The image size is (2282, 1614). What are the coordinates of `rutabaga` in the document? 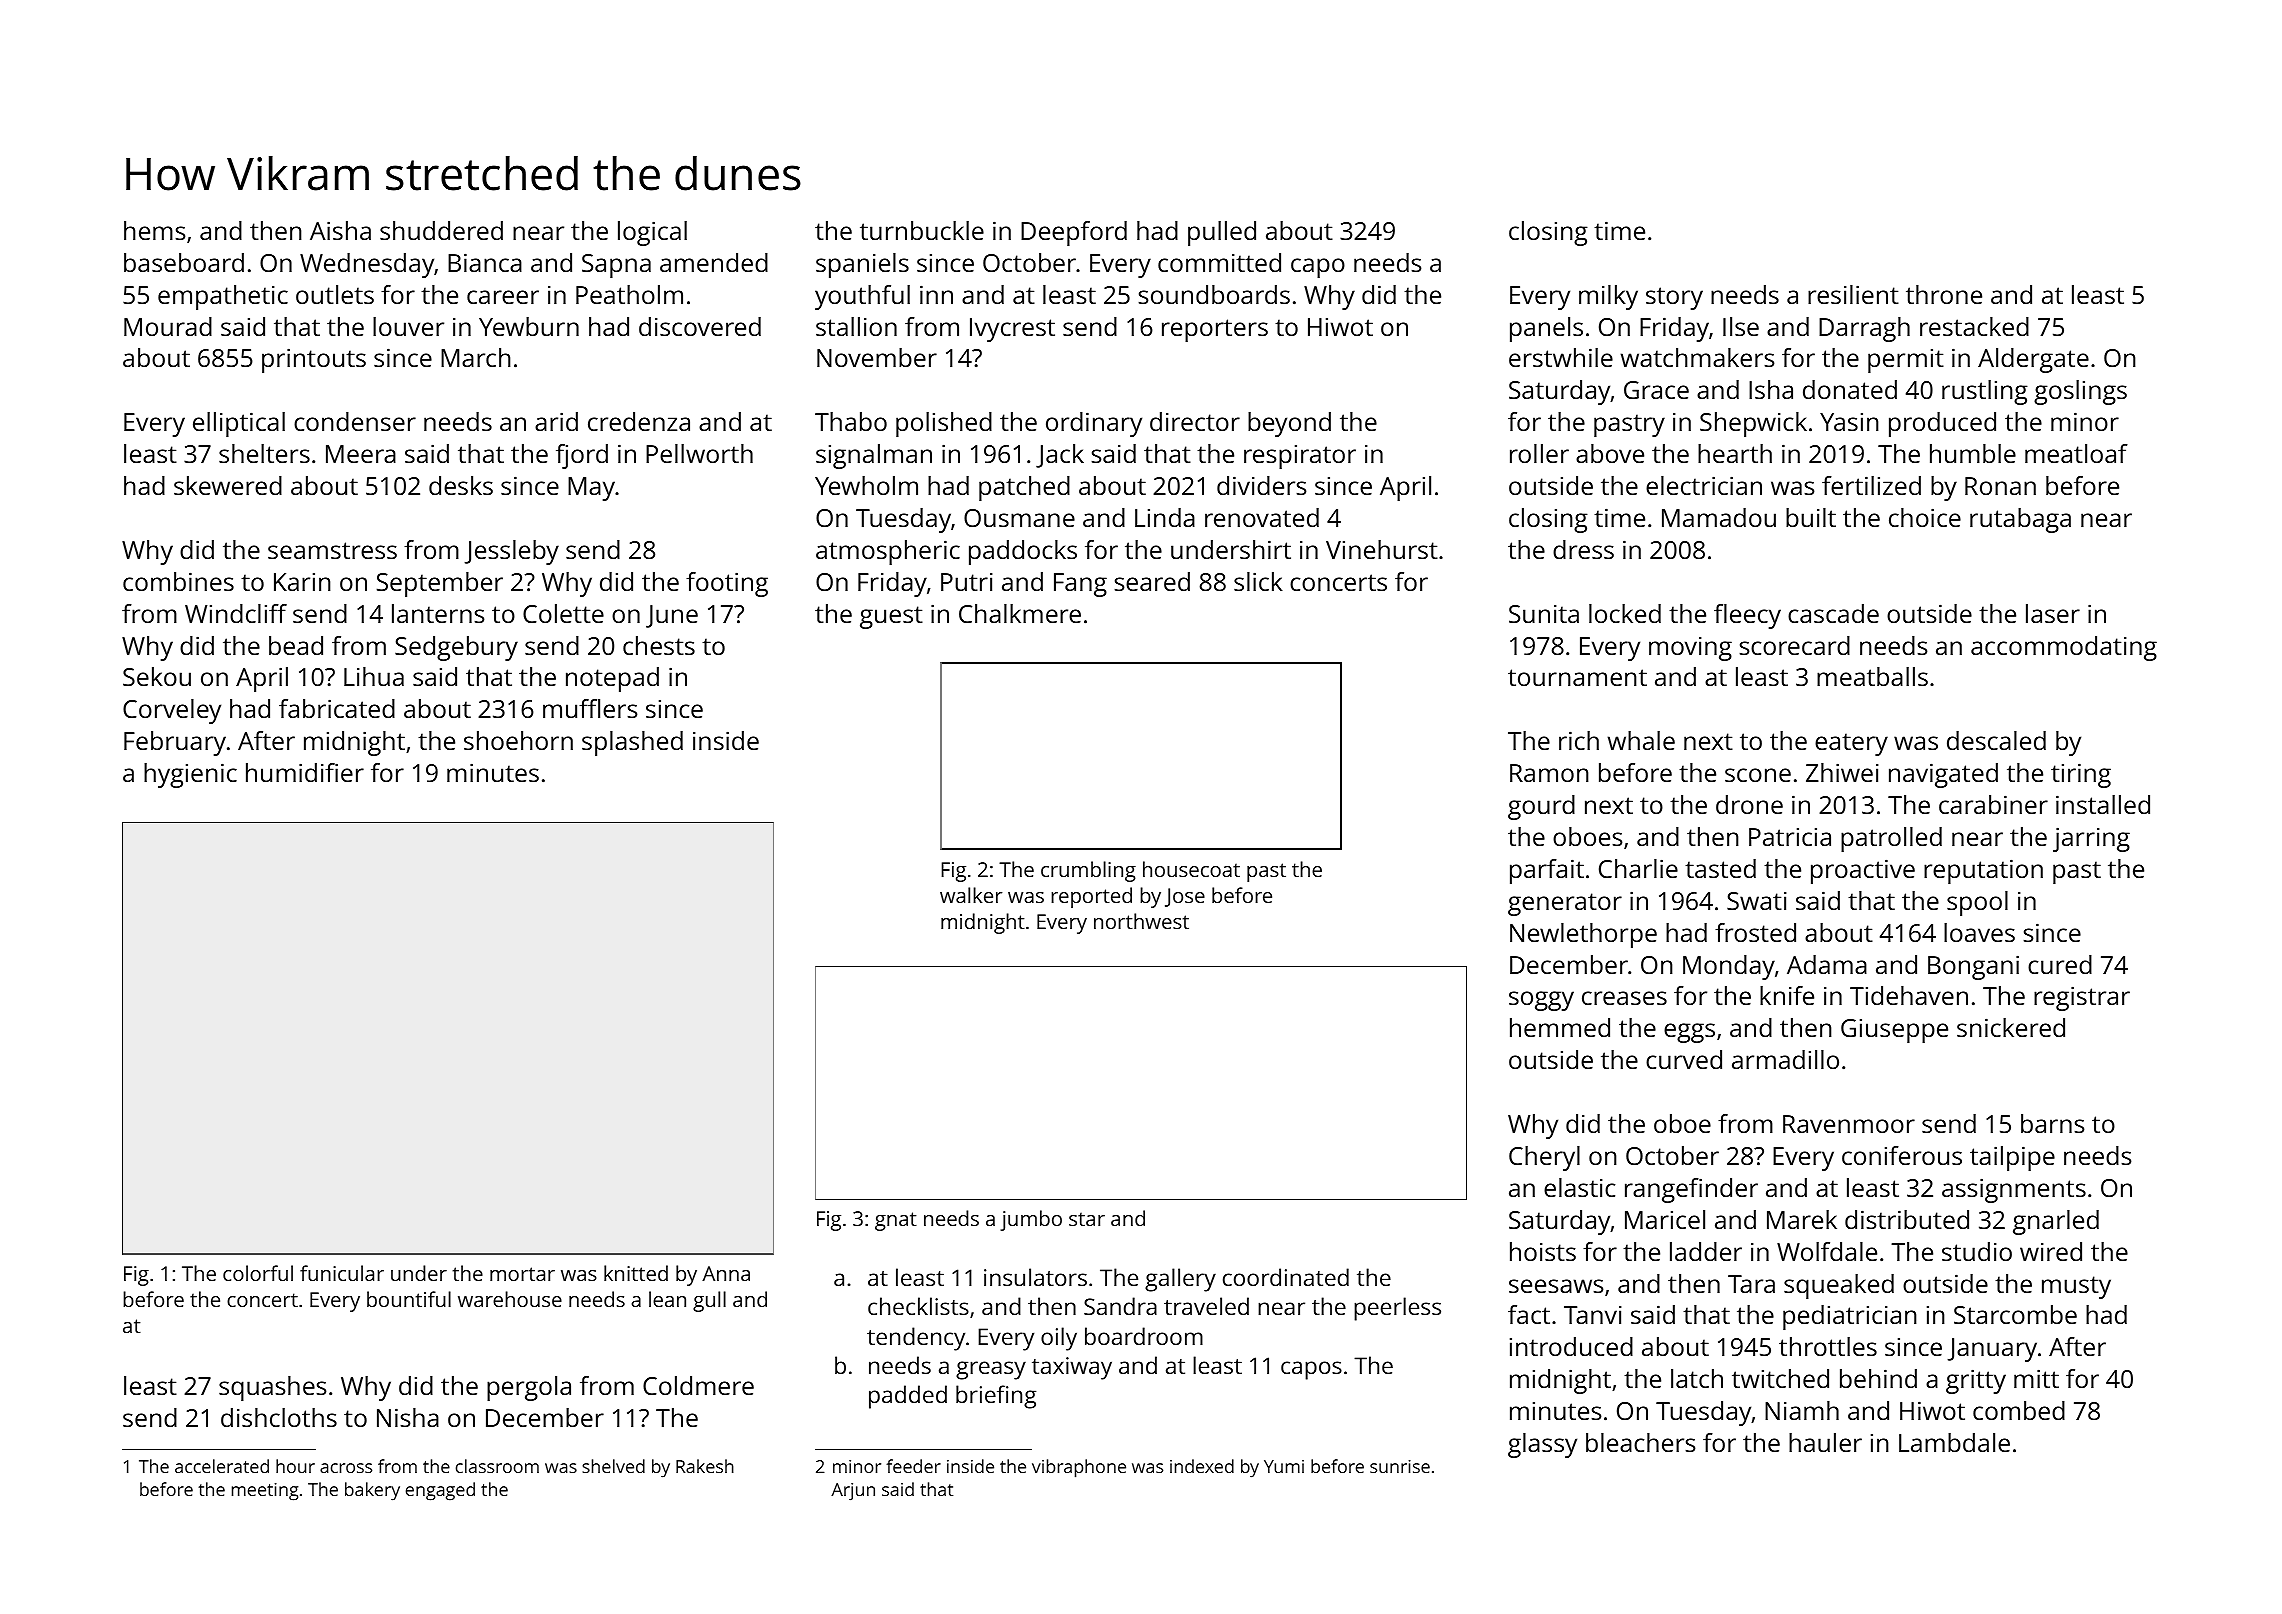 It's located at (2020, 520).
